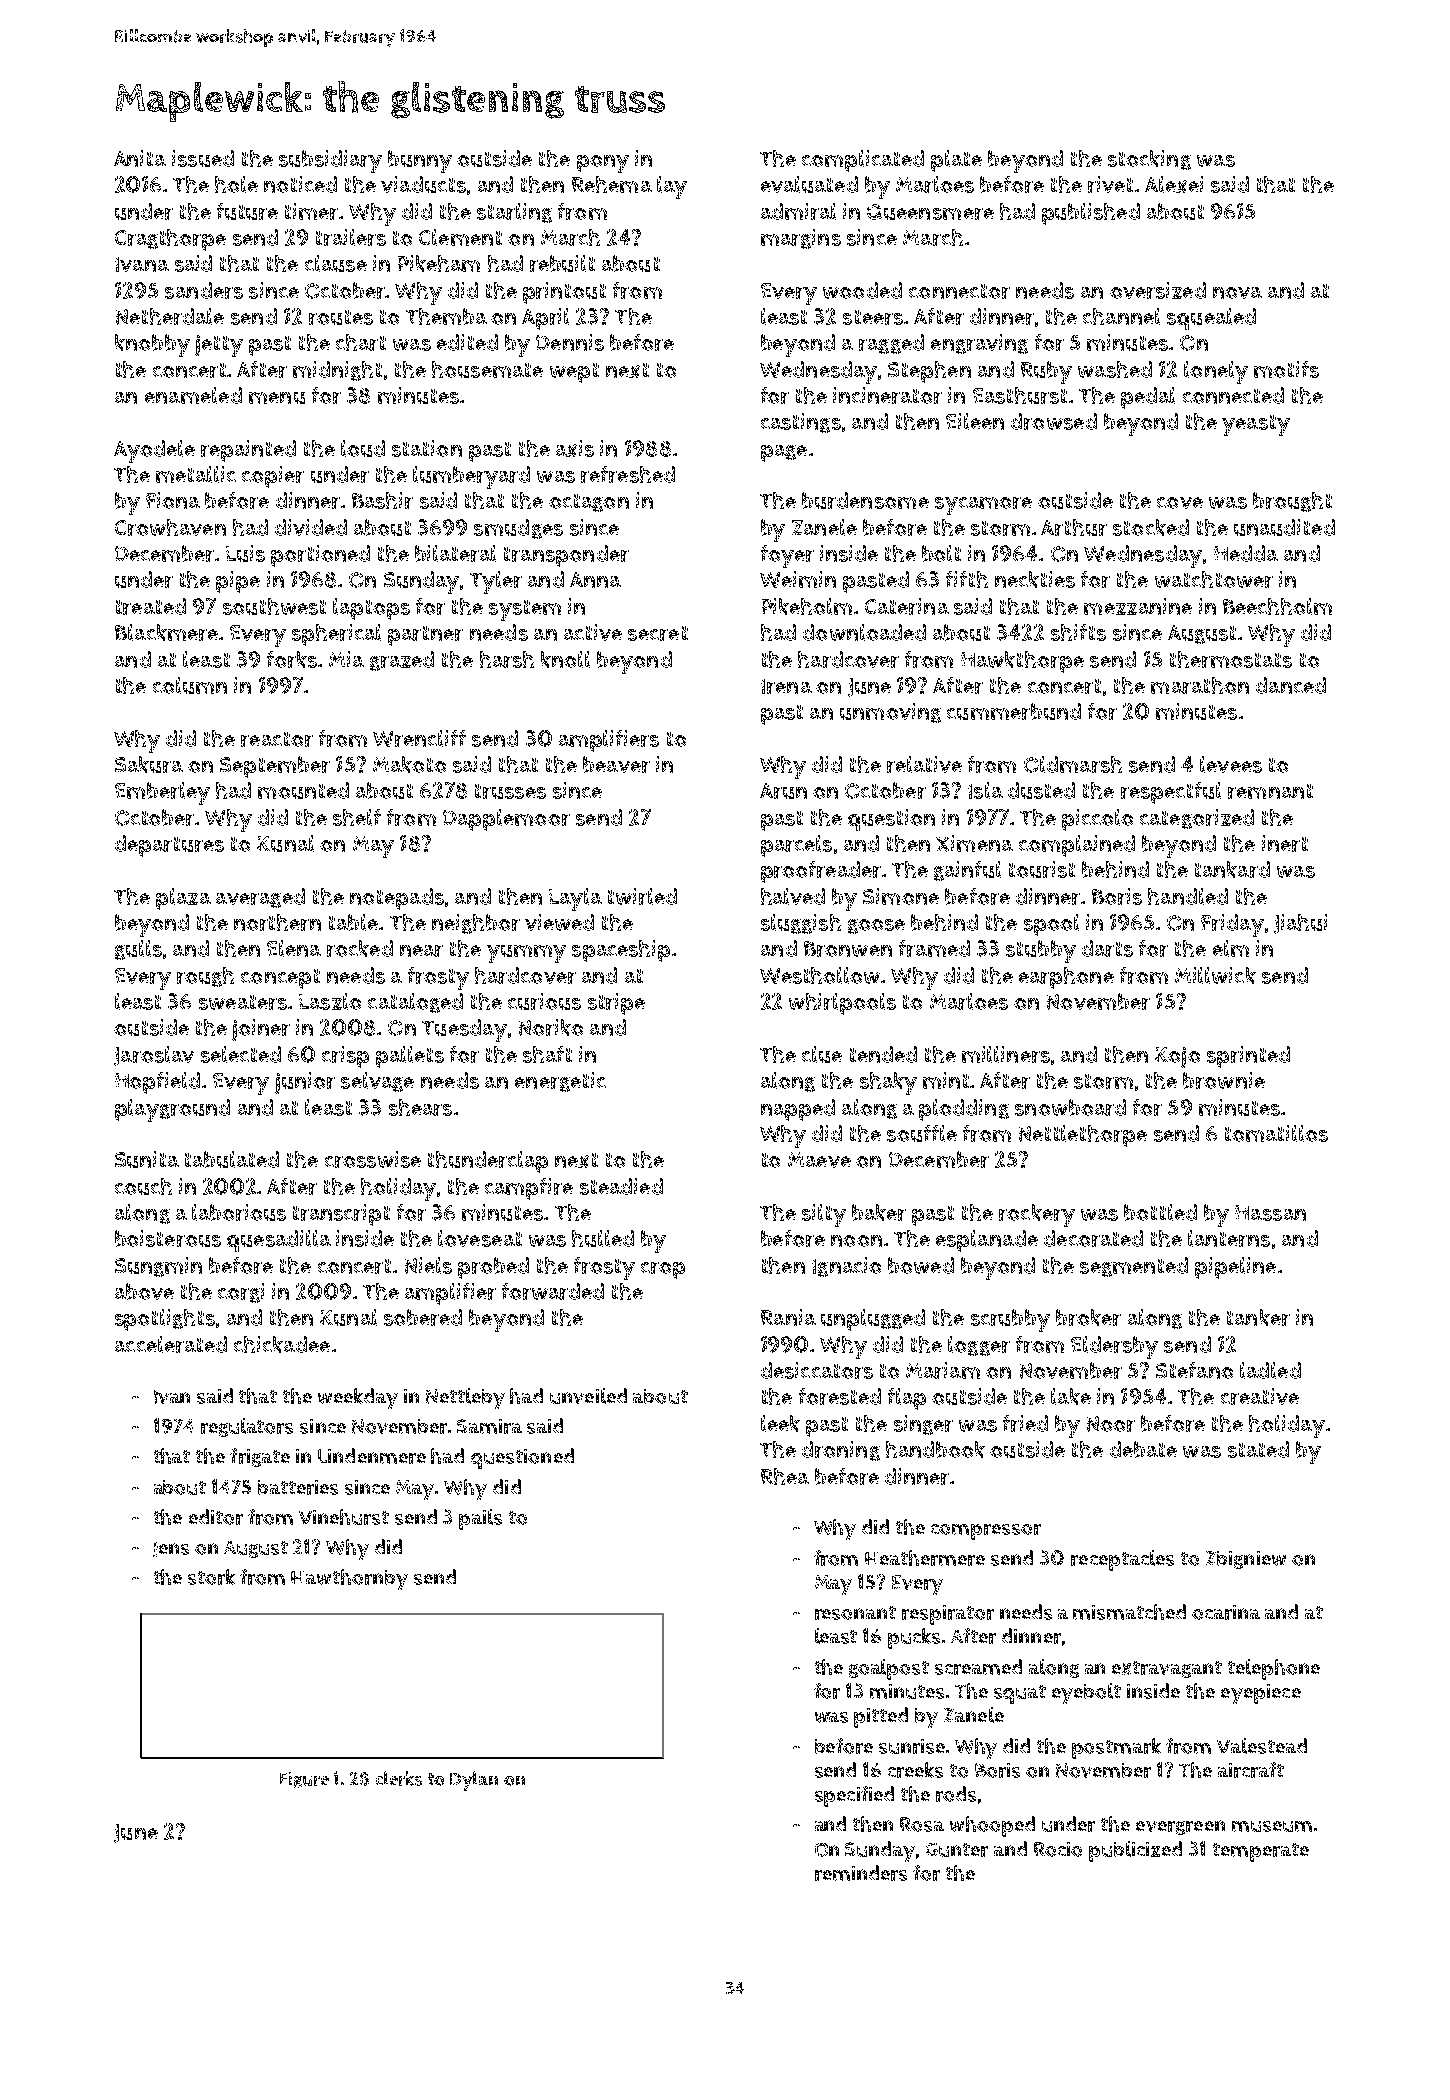 This page has height=2100, width=1450. Describe the element at coordinates (621, 951) in the page. I see `spaceship` at that location.
